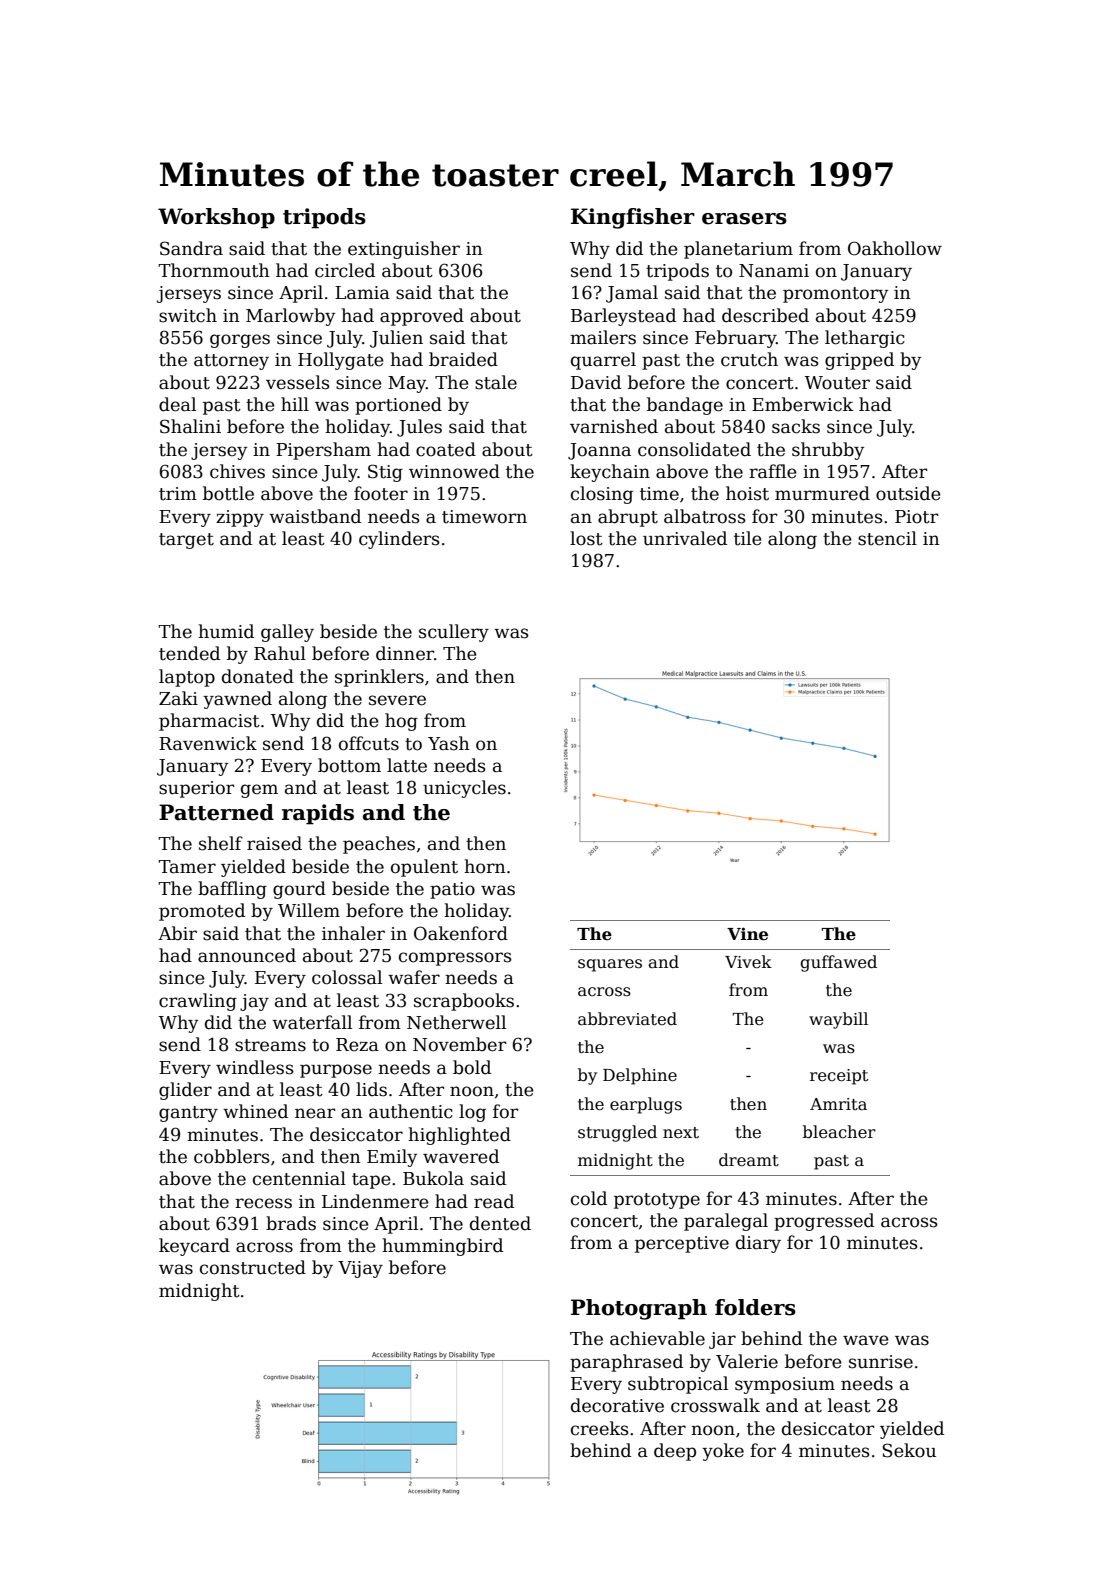  What do you see at coordinates (247, 955) in the document?
I see `announced` at bounding box center [247, 955].
